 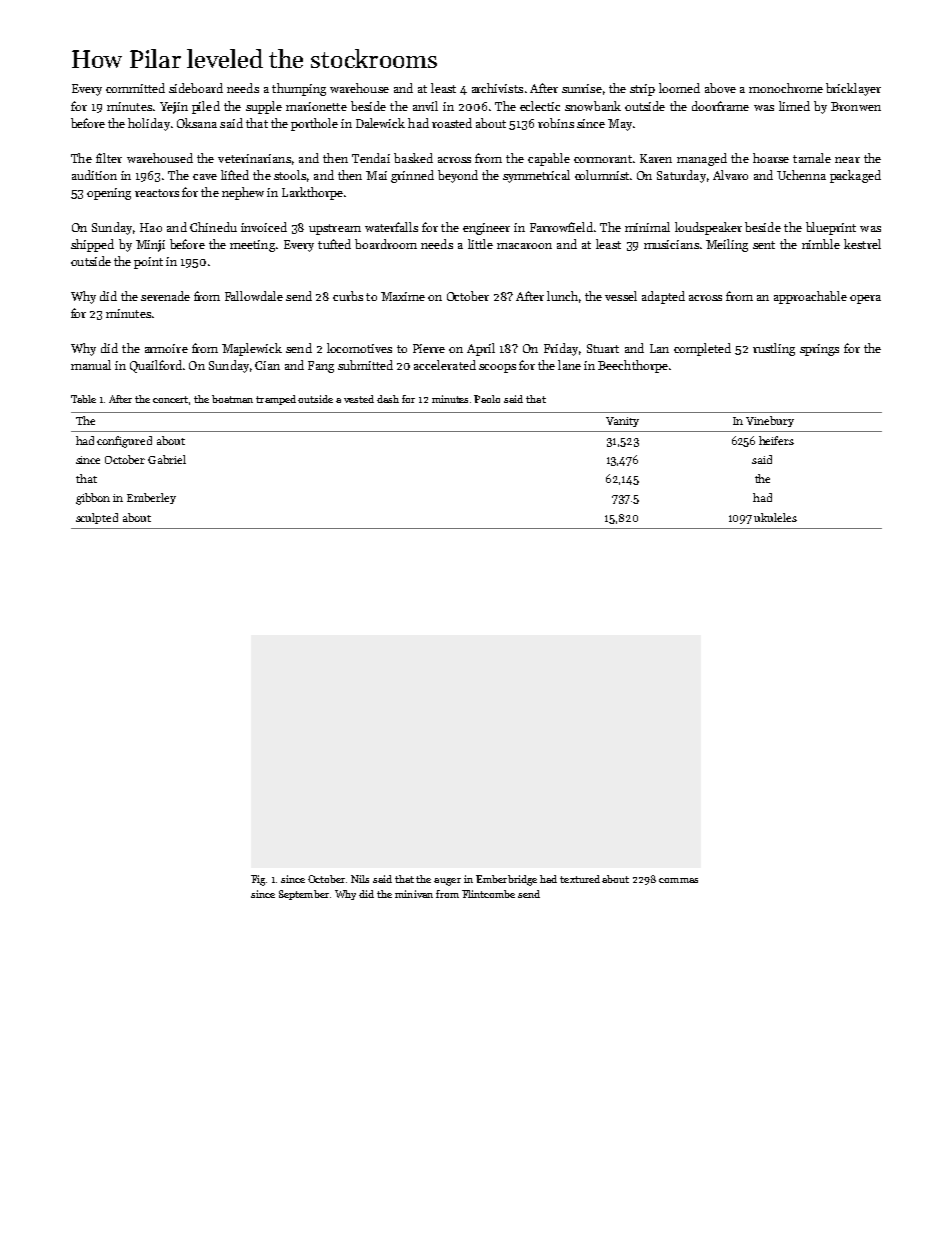 I want to click on tramped, so click(x=276, y=400).
